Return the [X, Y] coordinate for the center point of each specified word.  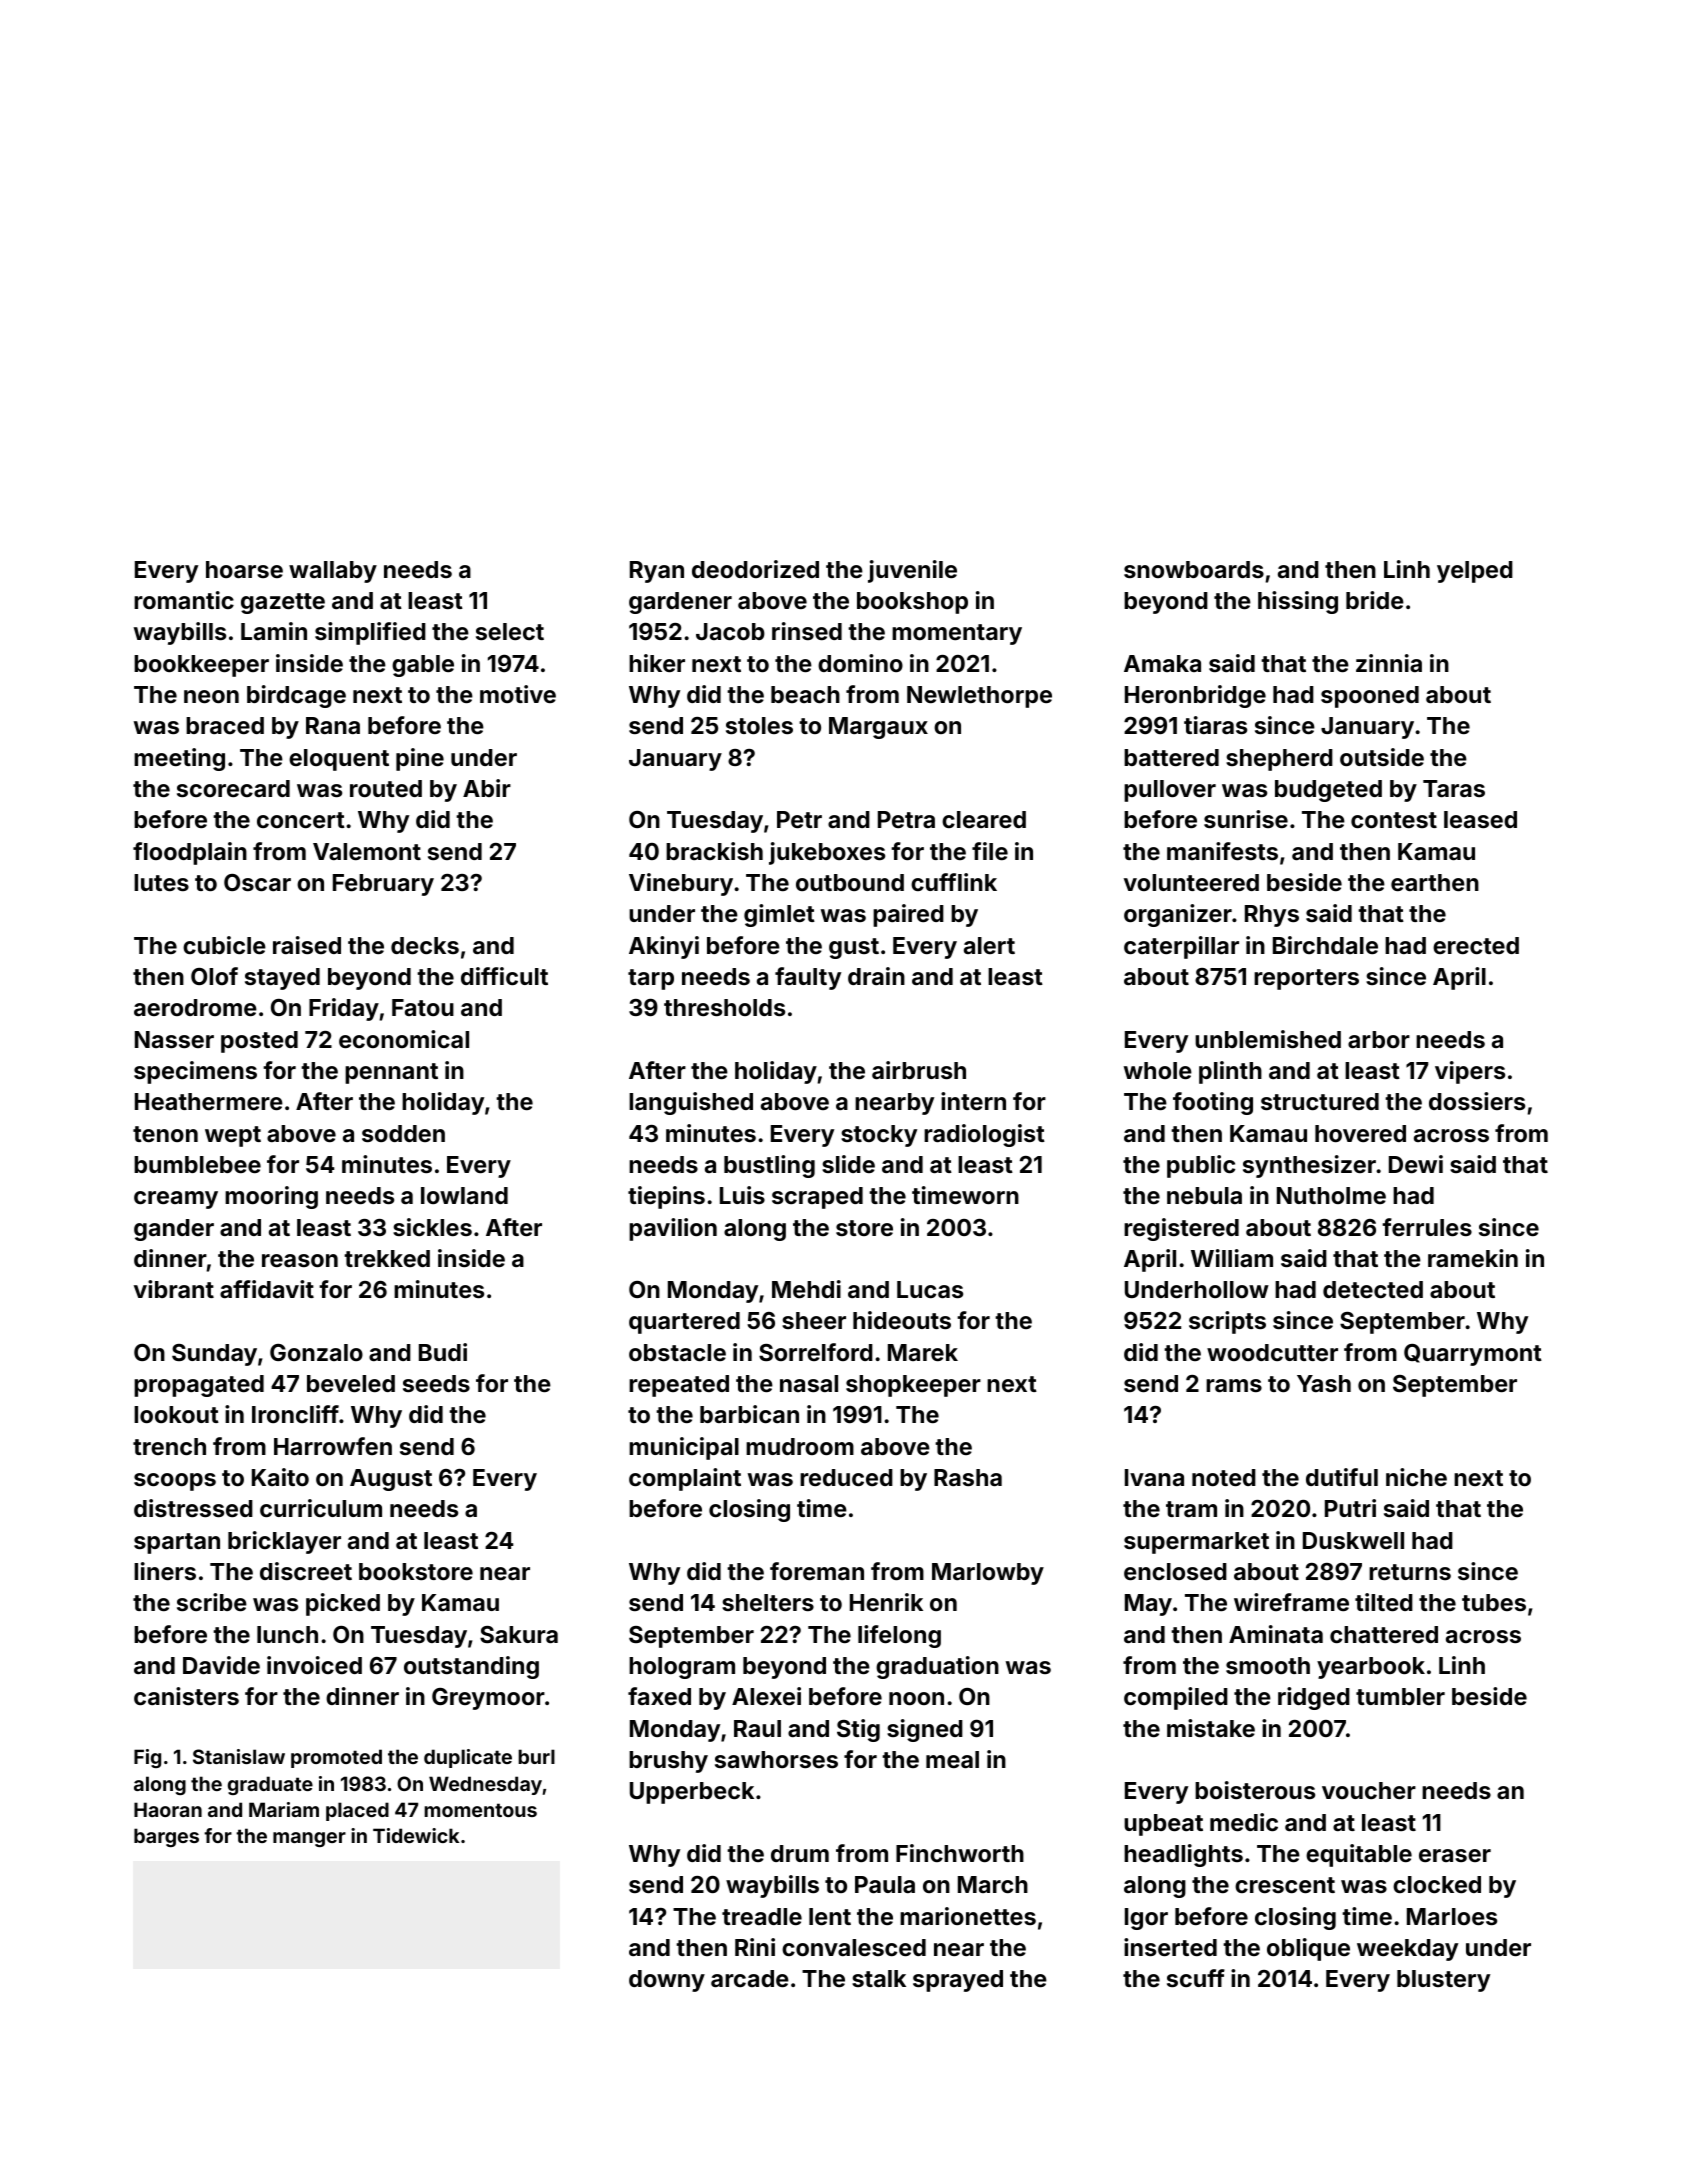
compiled [1176, 1698]
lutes [161, 882]
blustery [1443, 1981]
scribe [212, 1602]
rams [1234, 1385]
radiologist [984, 1135]
